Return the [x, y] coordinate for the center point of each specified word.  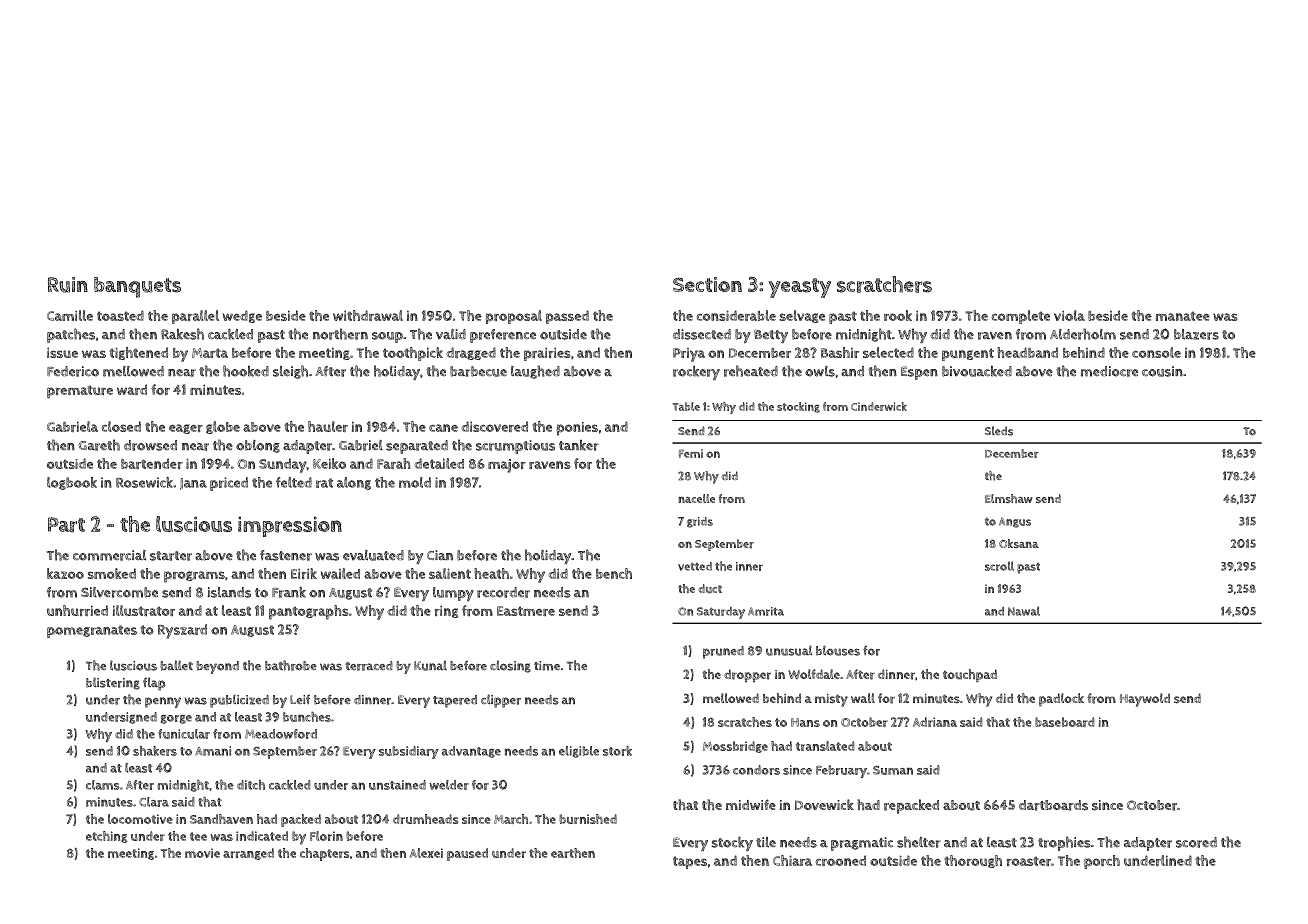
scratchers [884, 284]
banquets [137, 287]
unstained [397, 785]
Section [707, 284]
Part [66, 525]
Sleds [999, 431]
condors [756, 770]
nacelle [696, 498]
